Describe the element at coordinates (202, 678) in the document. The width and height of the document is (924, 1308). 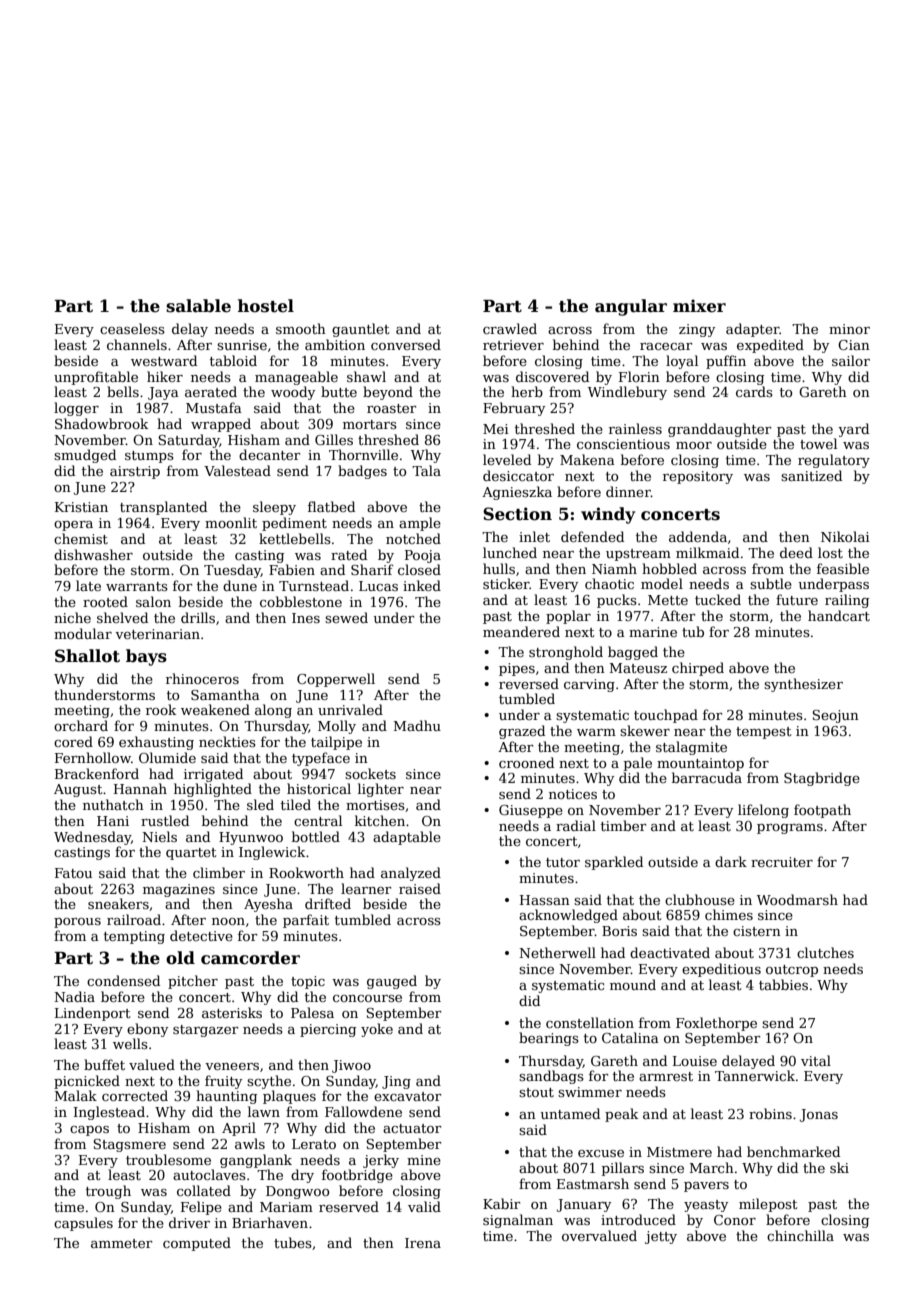
I see `rhinoceros` at that location.
